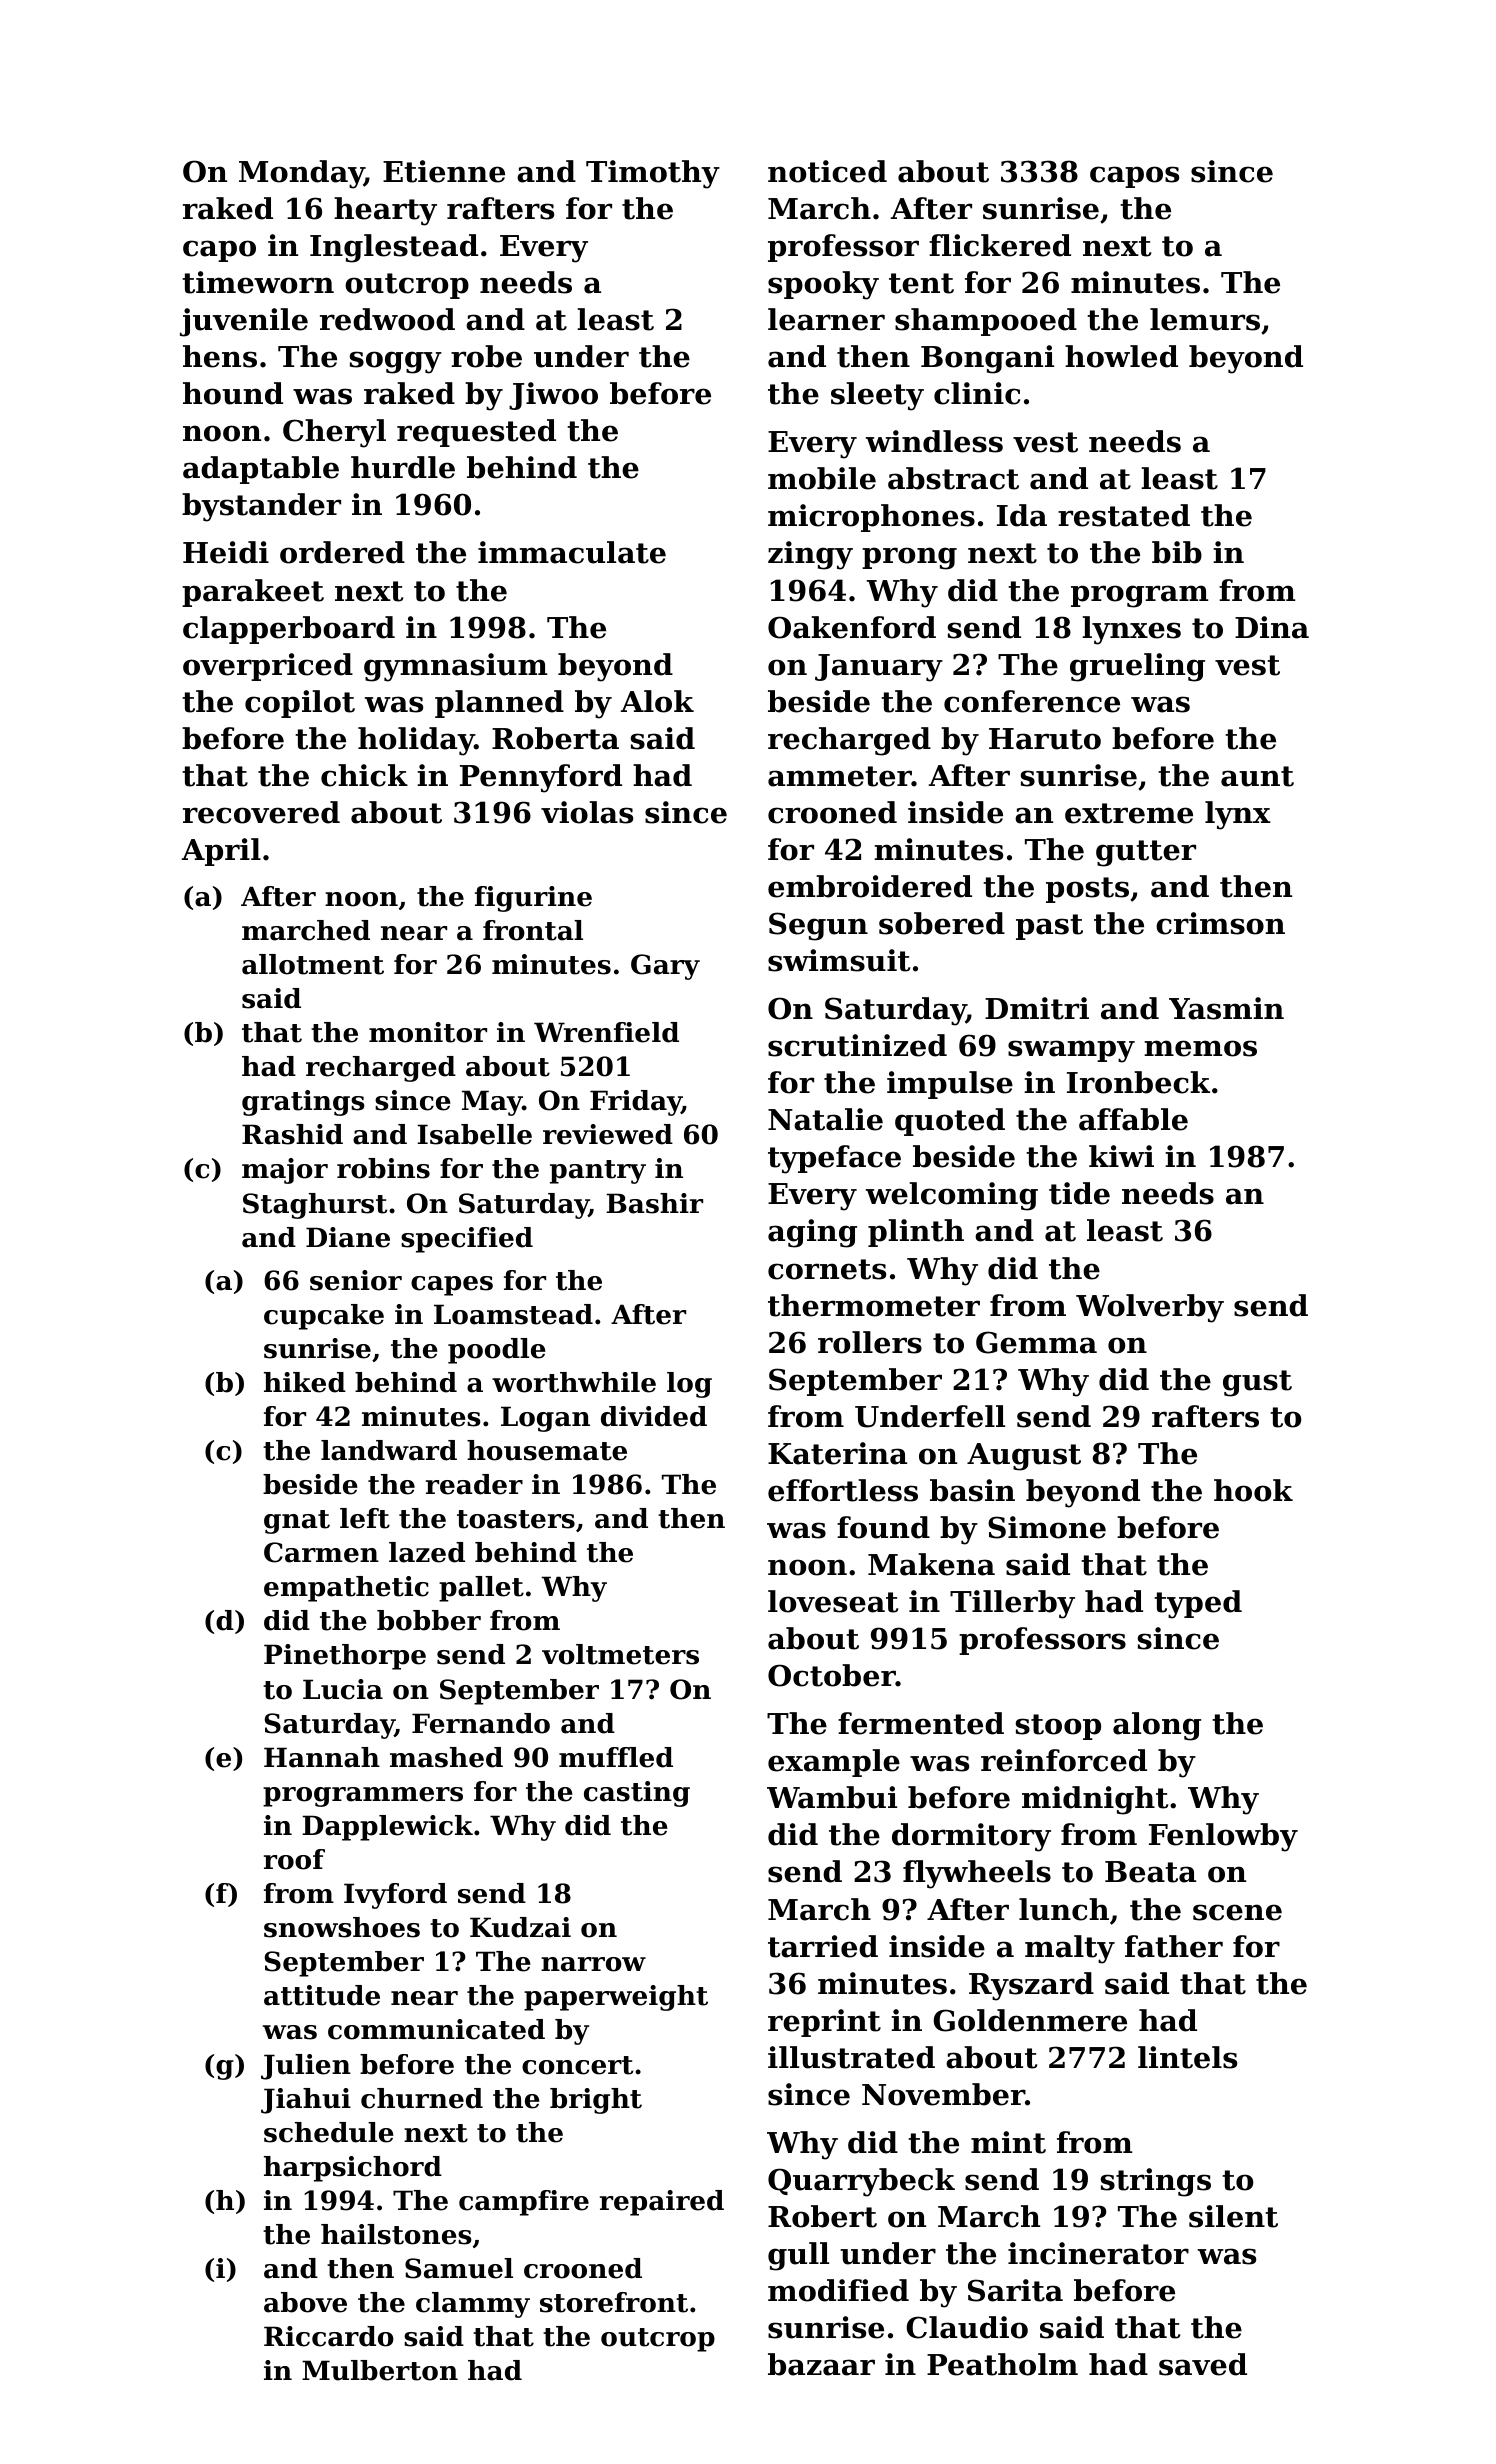 This screenshot has width=1496, height=2464. Describe the element at coordinates (305, 2302) in the screenshot. I see `above` at that location.
